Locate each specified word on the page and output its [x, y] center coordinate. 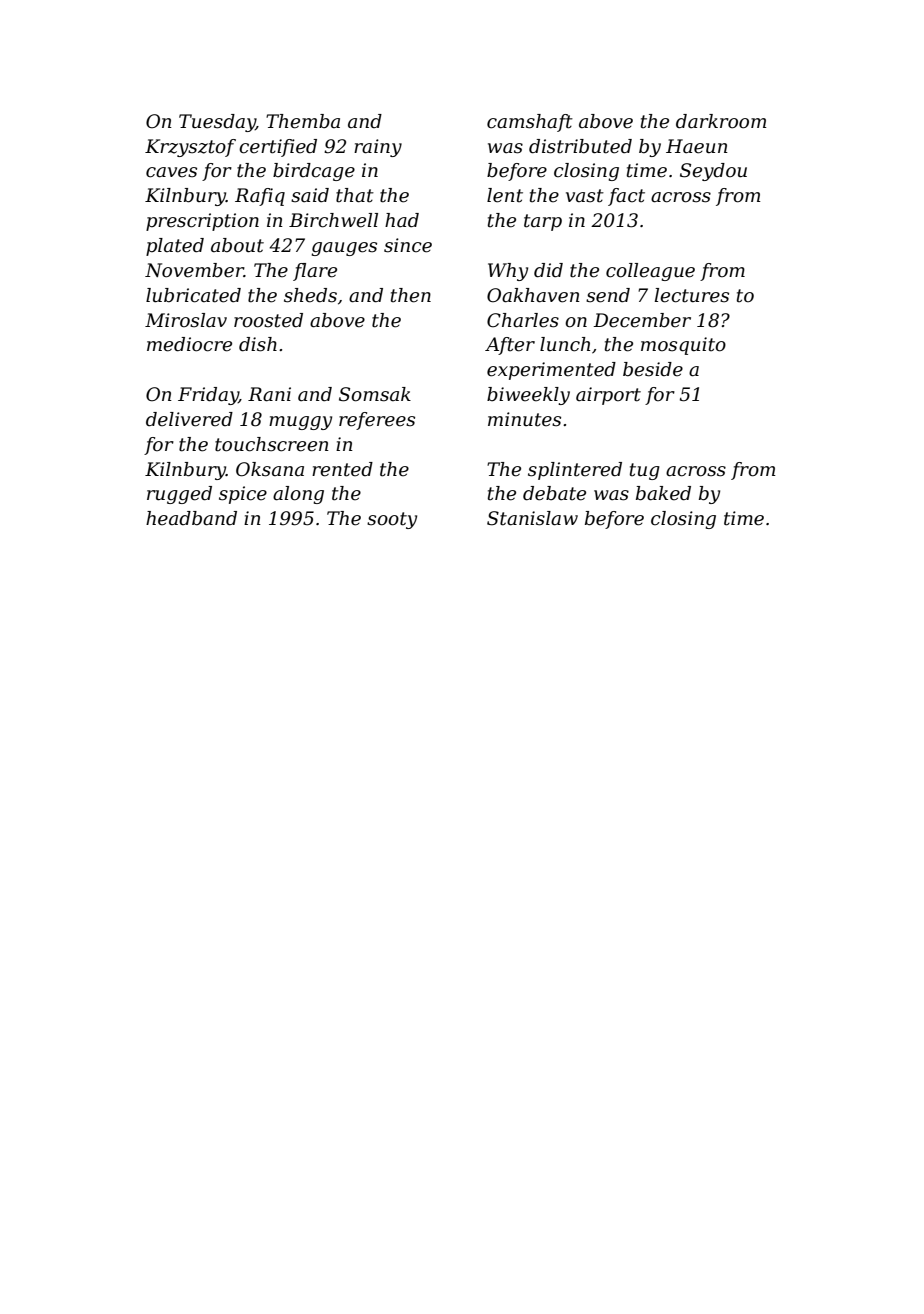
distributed [580, 146]
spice [243, 495]
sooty [392, 520]
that [355, 195]
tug [645, 471]
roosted [268, 320]
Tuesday [217, 123]
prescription [202, 222]
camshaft [530, 123]
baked [663, 493]
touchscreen [272, 444]
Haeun [697, 146]
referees [377, 421]
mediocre [189, 344]
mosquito [683, 346]
